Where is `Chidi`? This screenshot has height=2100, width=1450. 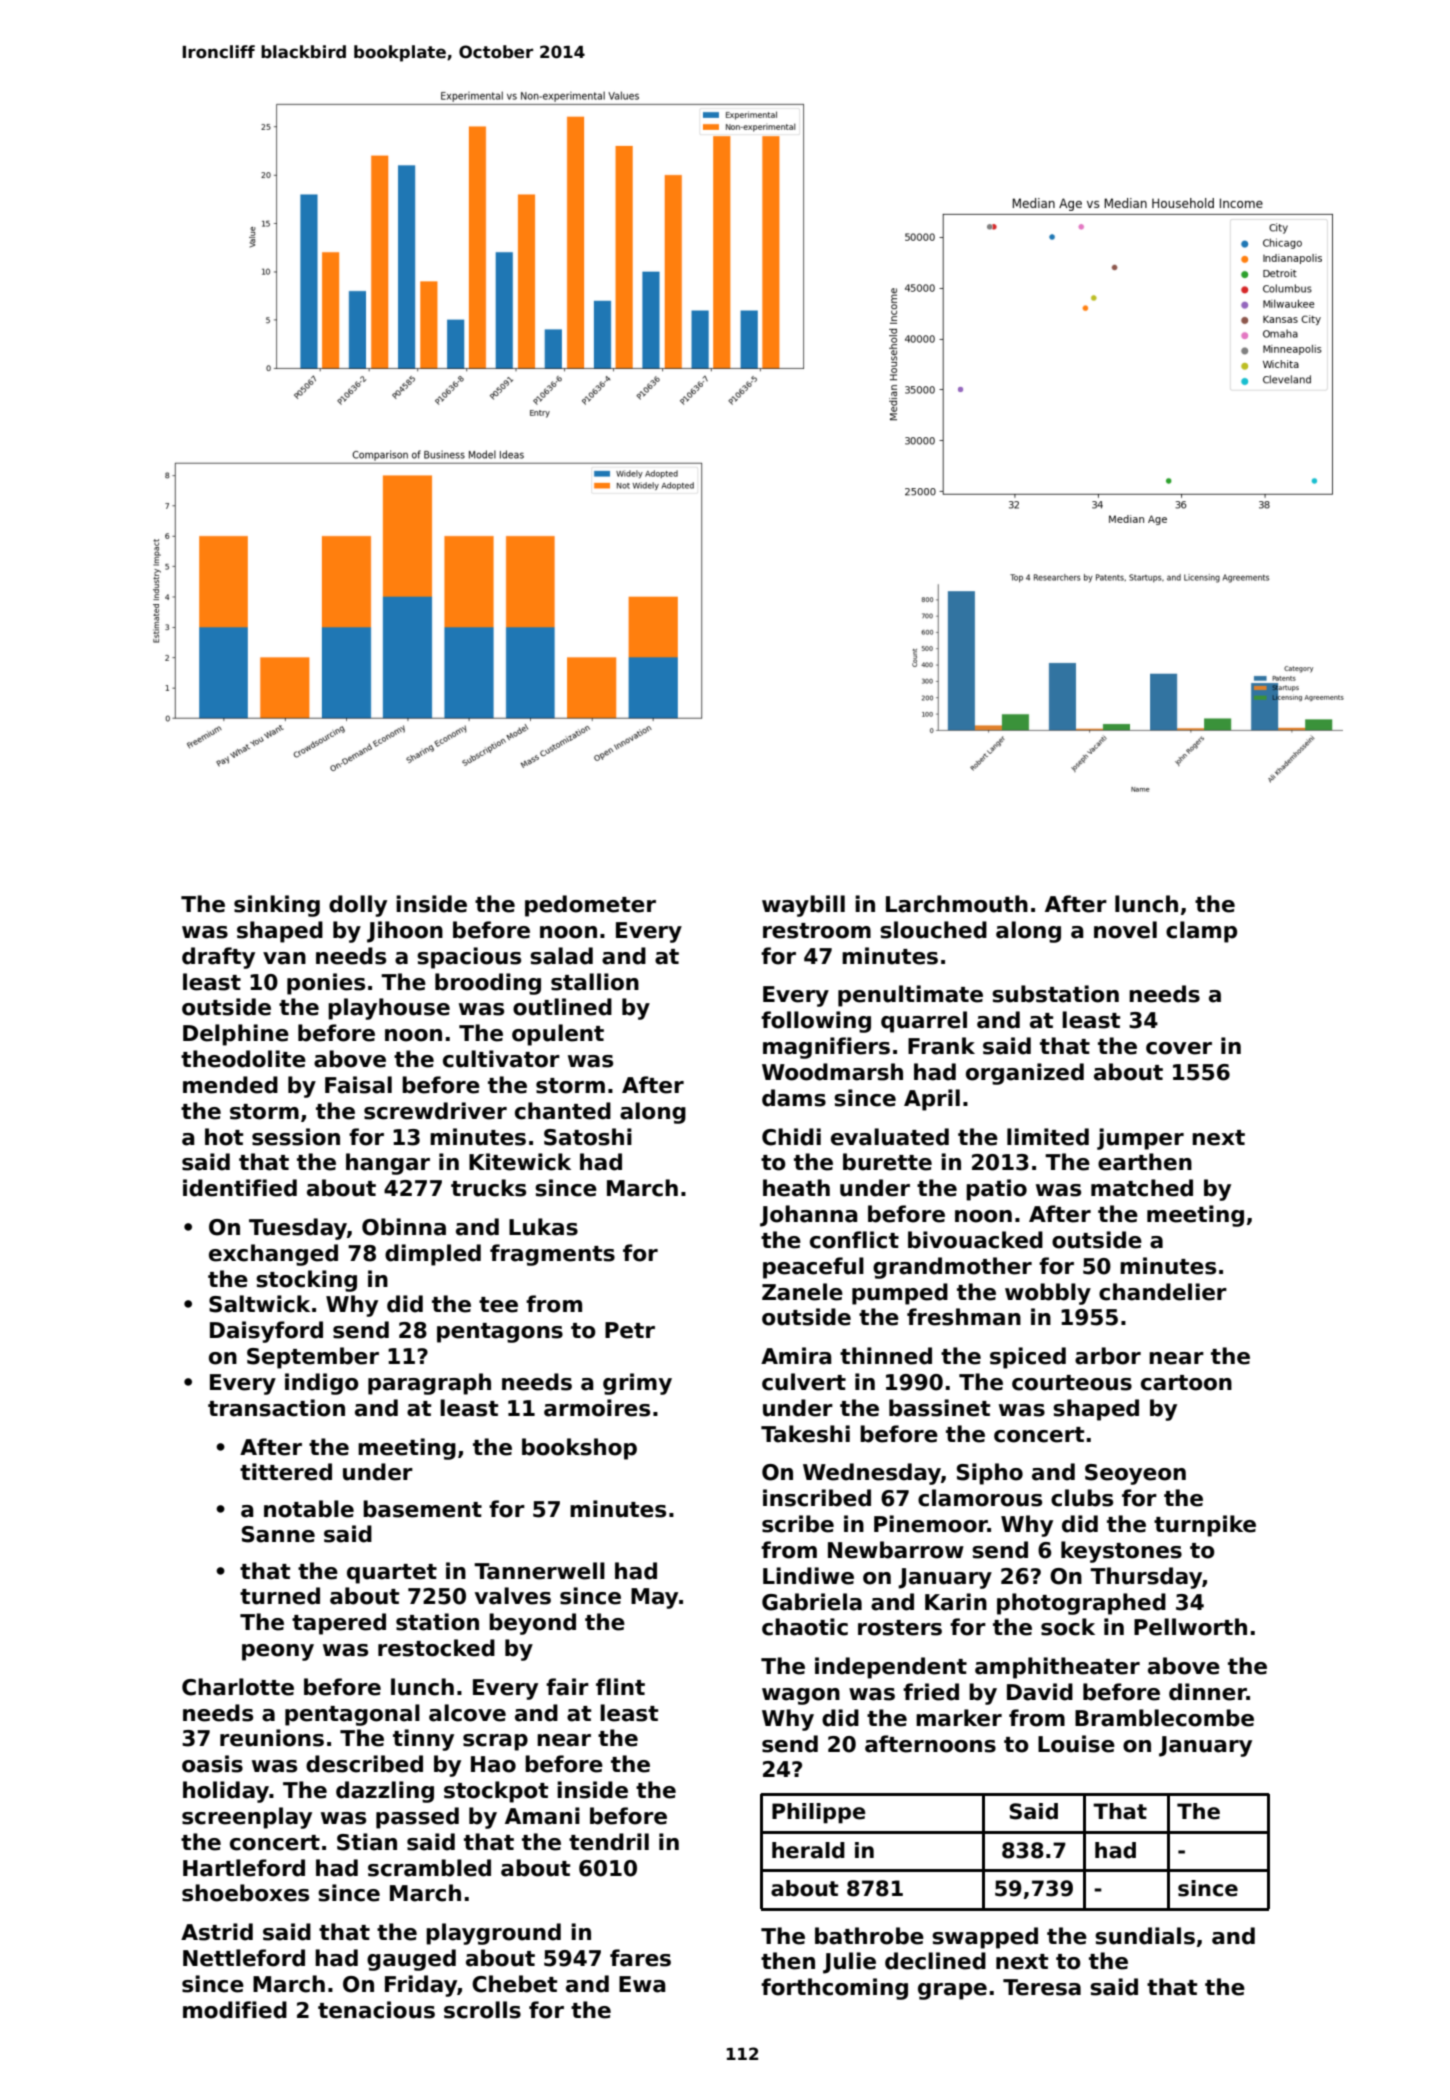 Chidi is located at coordinates (791, 1137).
